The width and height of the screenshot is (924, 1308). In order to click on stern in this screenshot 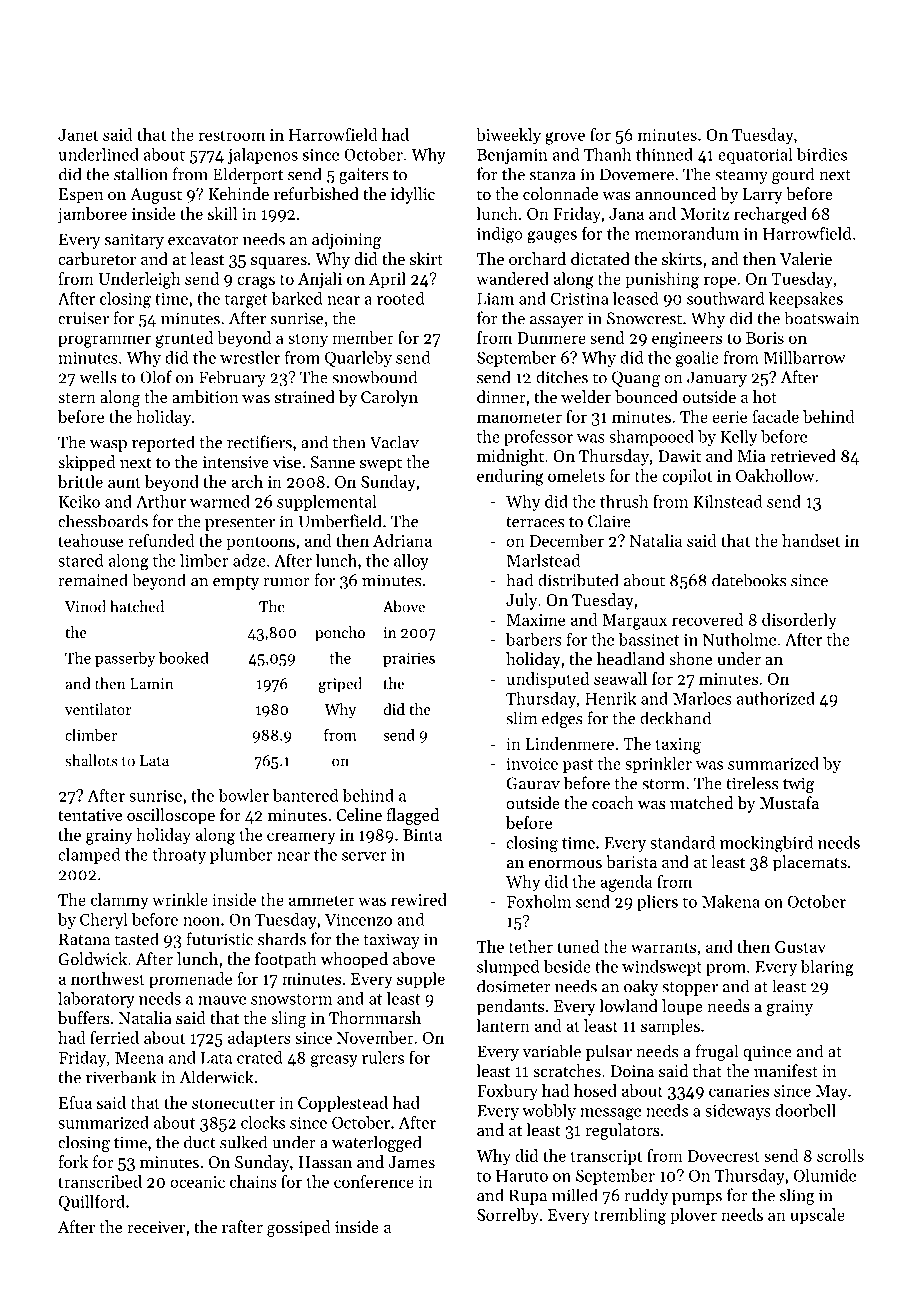, I will do `click(77, 398)`.
